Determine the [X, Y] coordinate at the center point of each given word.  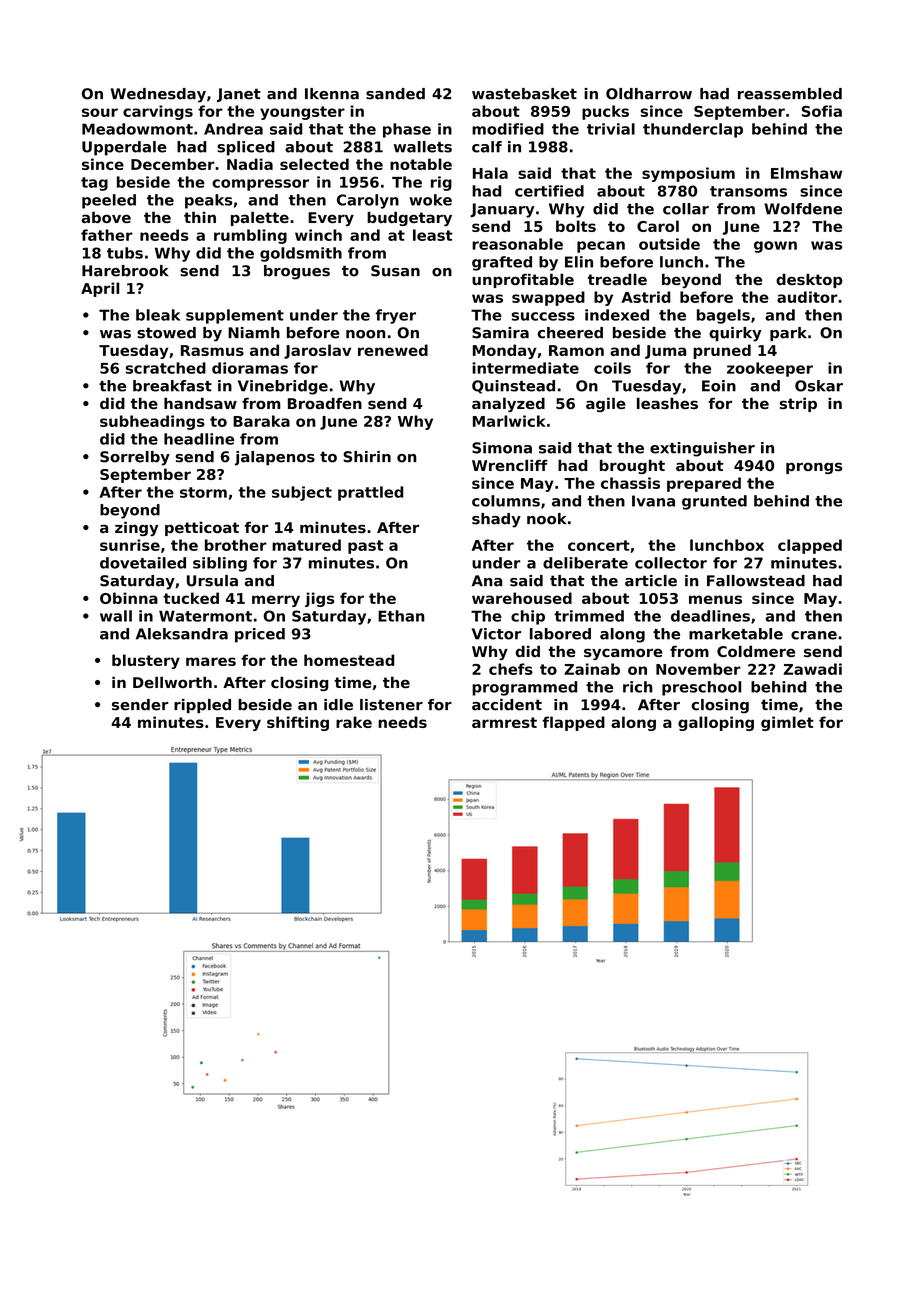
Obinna [129, 598]
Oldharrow [649, 94]
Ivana [653, 501]
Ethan [401, 616]
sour [100, 112]
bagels [723, 316]
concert [599, 545]
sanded [395, 94]
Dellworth [172, 682]
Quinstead [513, 387]
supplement [235, 316]
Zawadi [813, 669]
